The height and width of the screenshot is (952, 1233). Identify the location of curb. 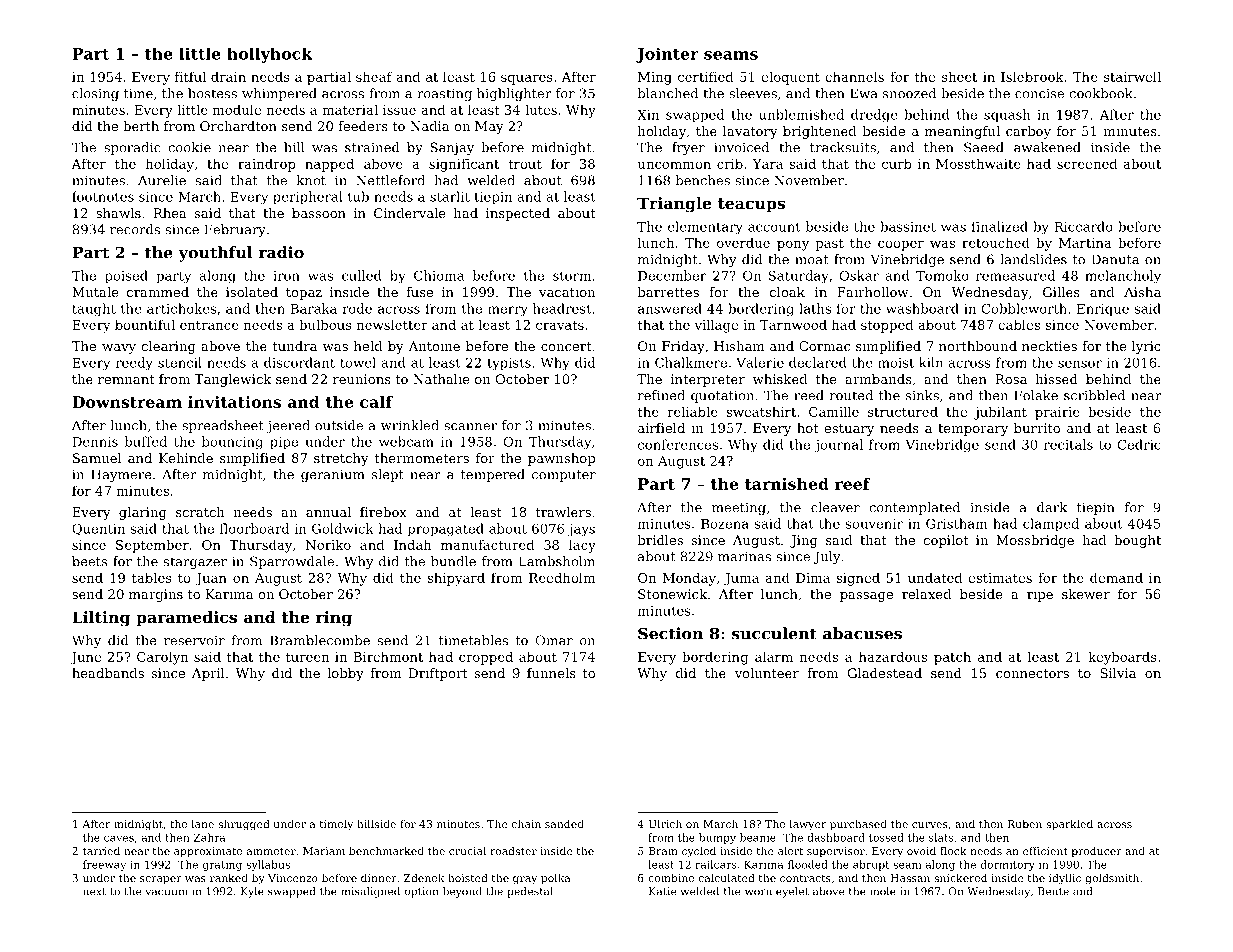
(897, 163).
